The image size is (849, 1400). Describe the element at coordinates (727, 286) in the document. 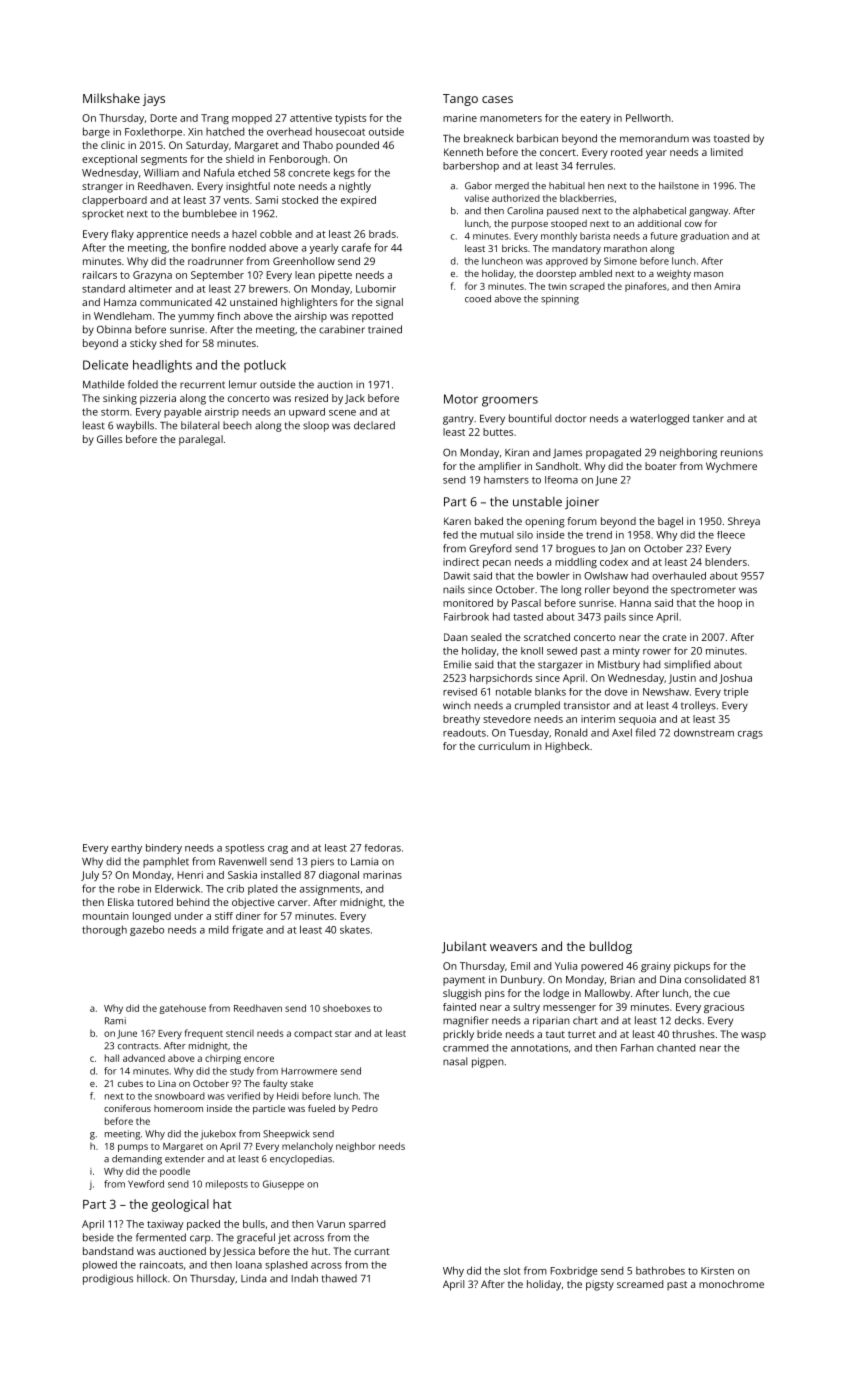

I see `Amira` at that location.
